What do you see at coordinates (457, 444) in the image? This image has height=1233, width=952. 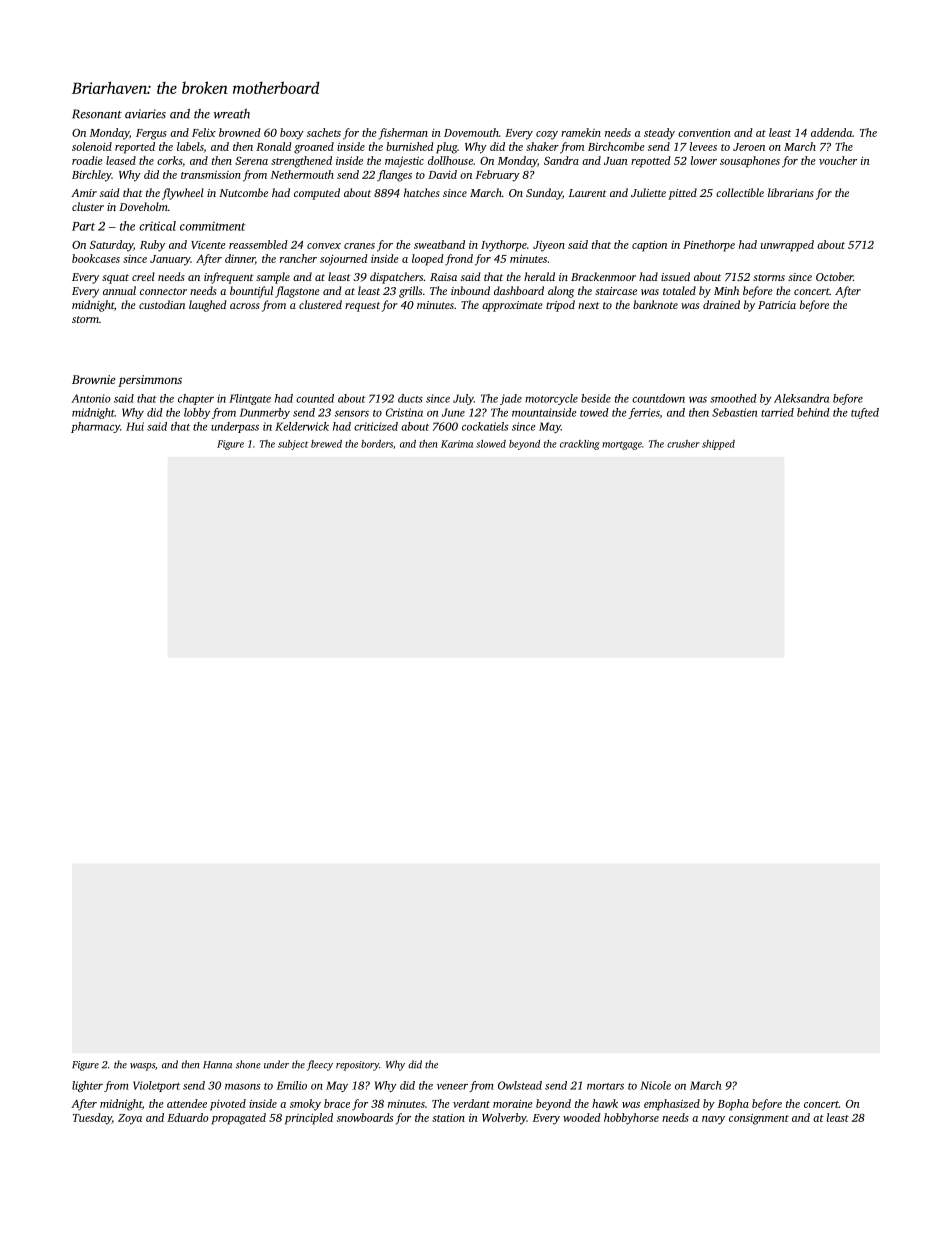 I see `Karima` at bounding box center [457, 444].
